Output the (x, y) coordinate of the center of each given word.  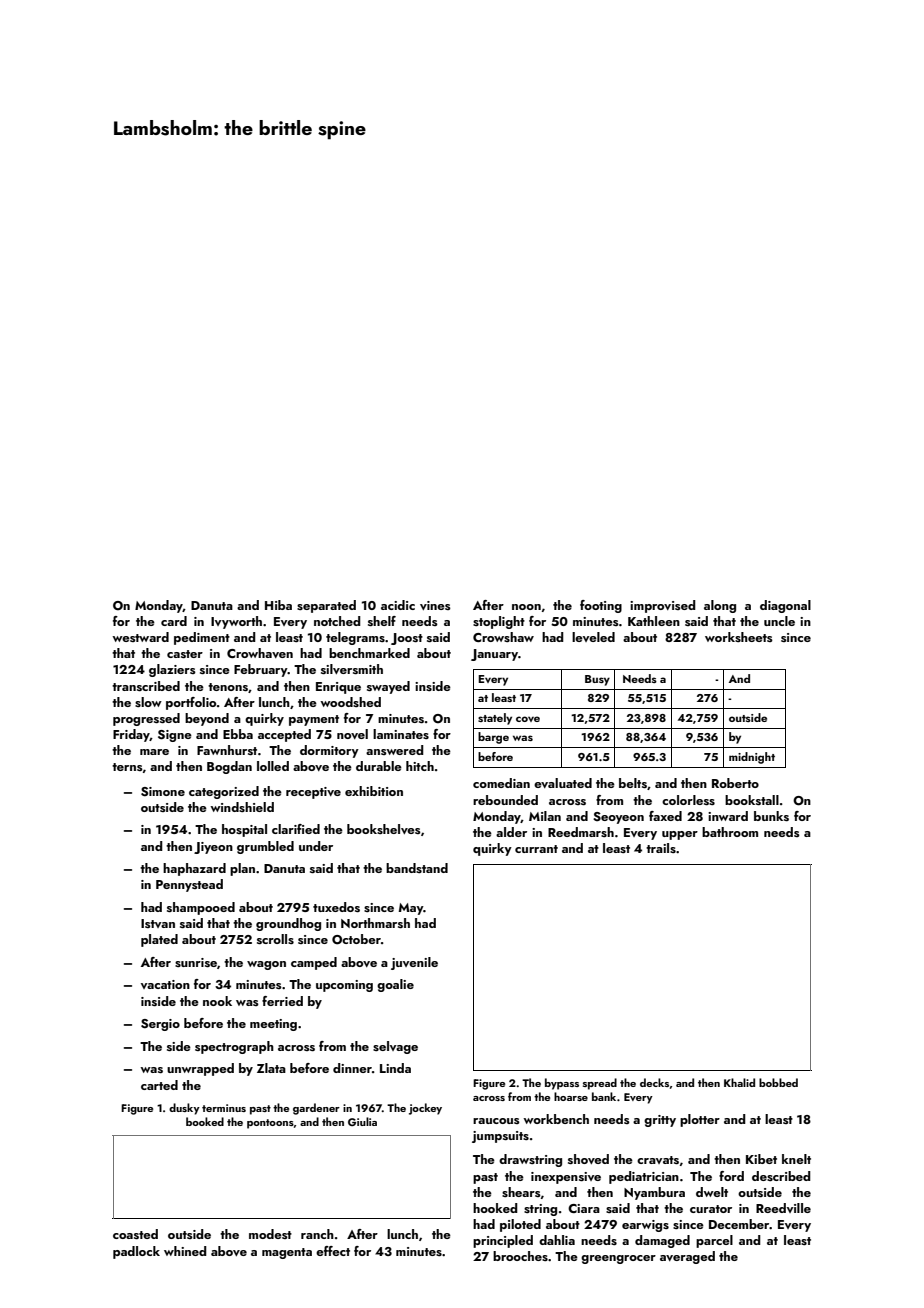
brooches (520, 1256)
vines (435, 605)
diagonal (785, 606)
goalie (395, 985)
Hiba (278, 605)
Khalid (739, 1082)
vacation (165, 984)
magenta (287, 1253)
